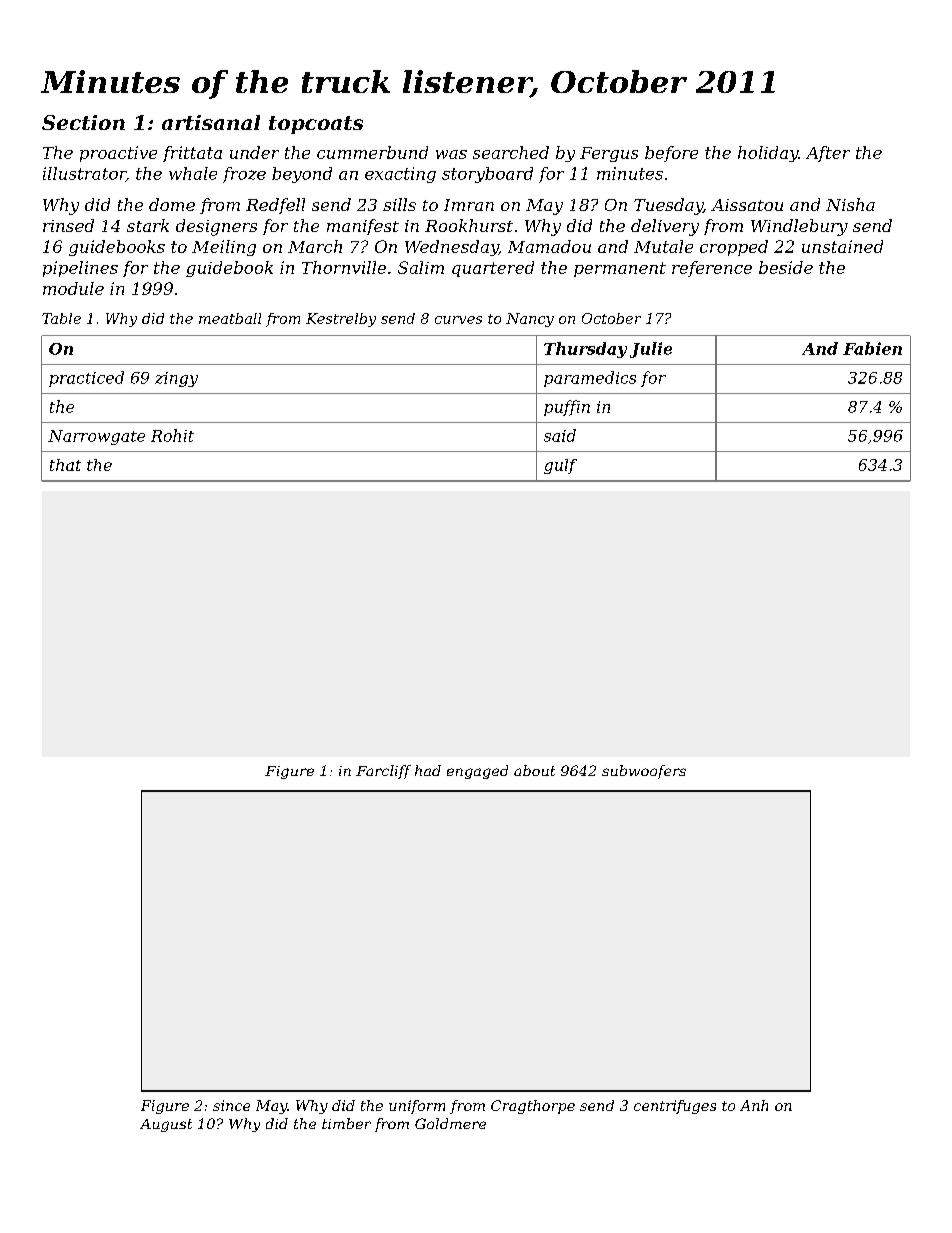 This screenshot has width=952, height=1233. I want to click on subwoofers, so click(644, 772).
